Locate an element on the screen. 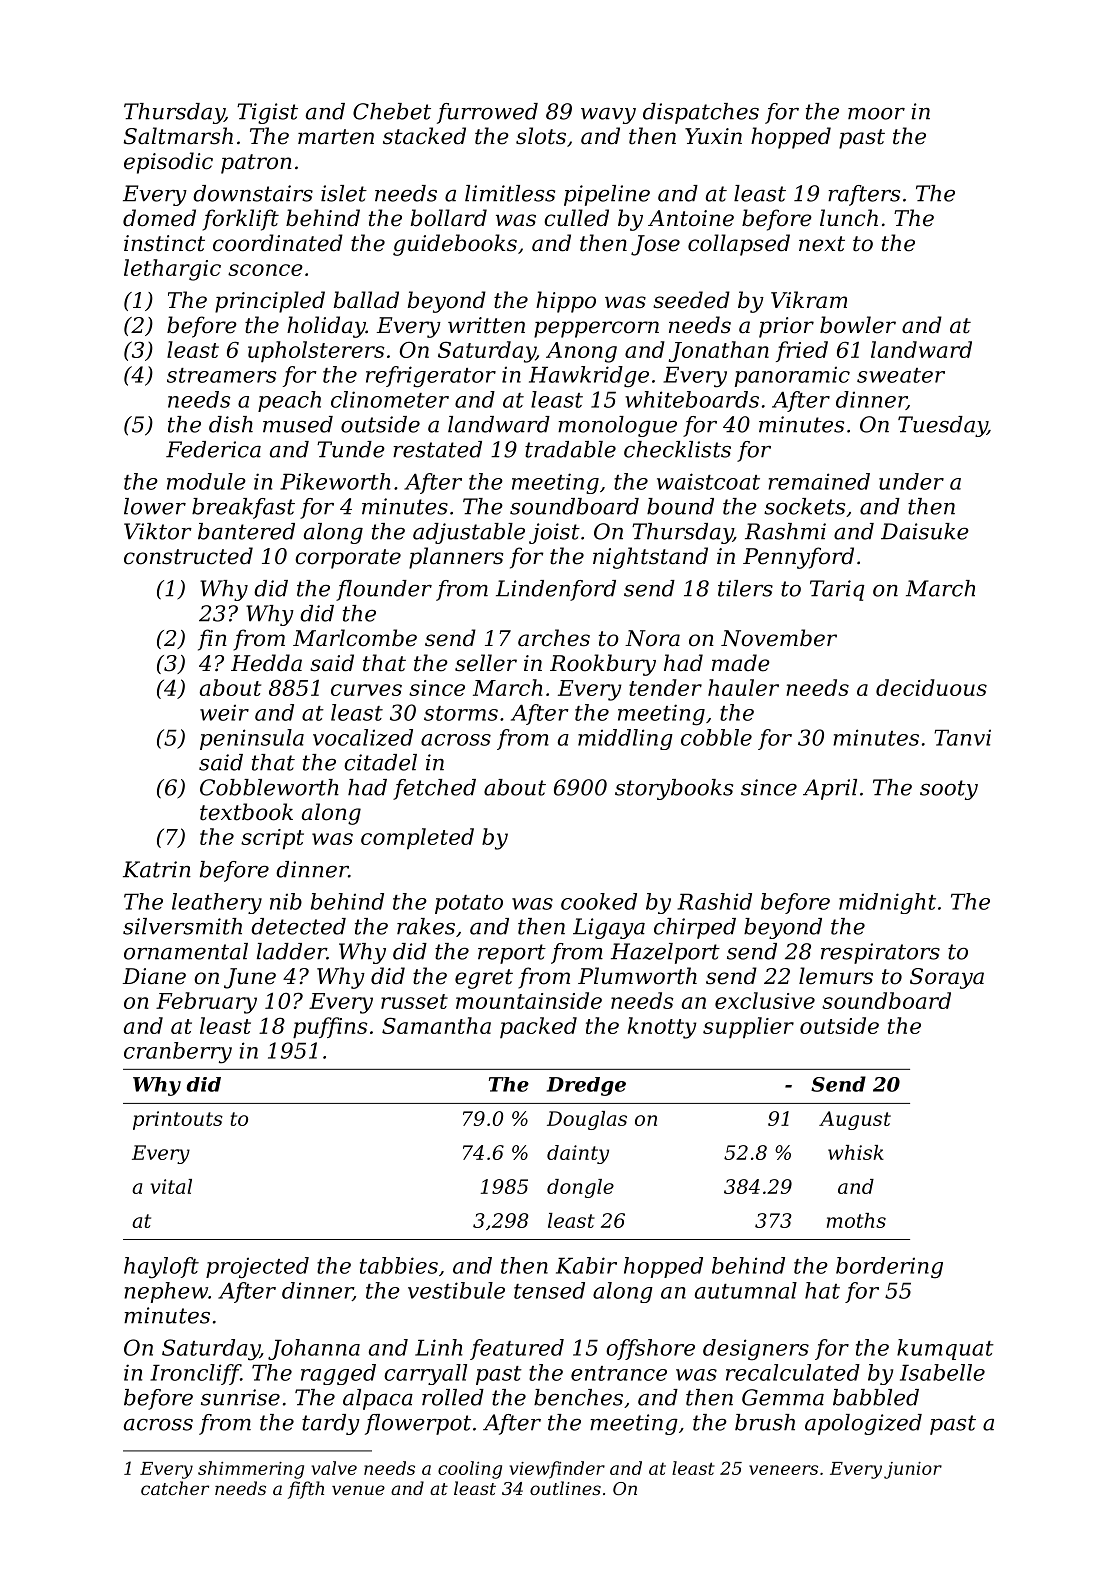 The width and height of the screenshot is (1119, 1582). stacked is located at coordinates (424, 136).
